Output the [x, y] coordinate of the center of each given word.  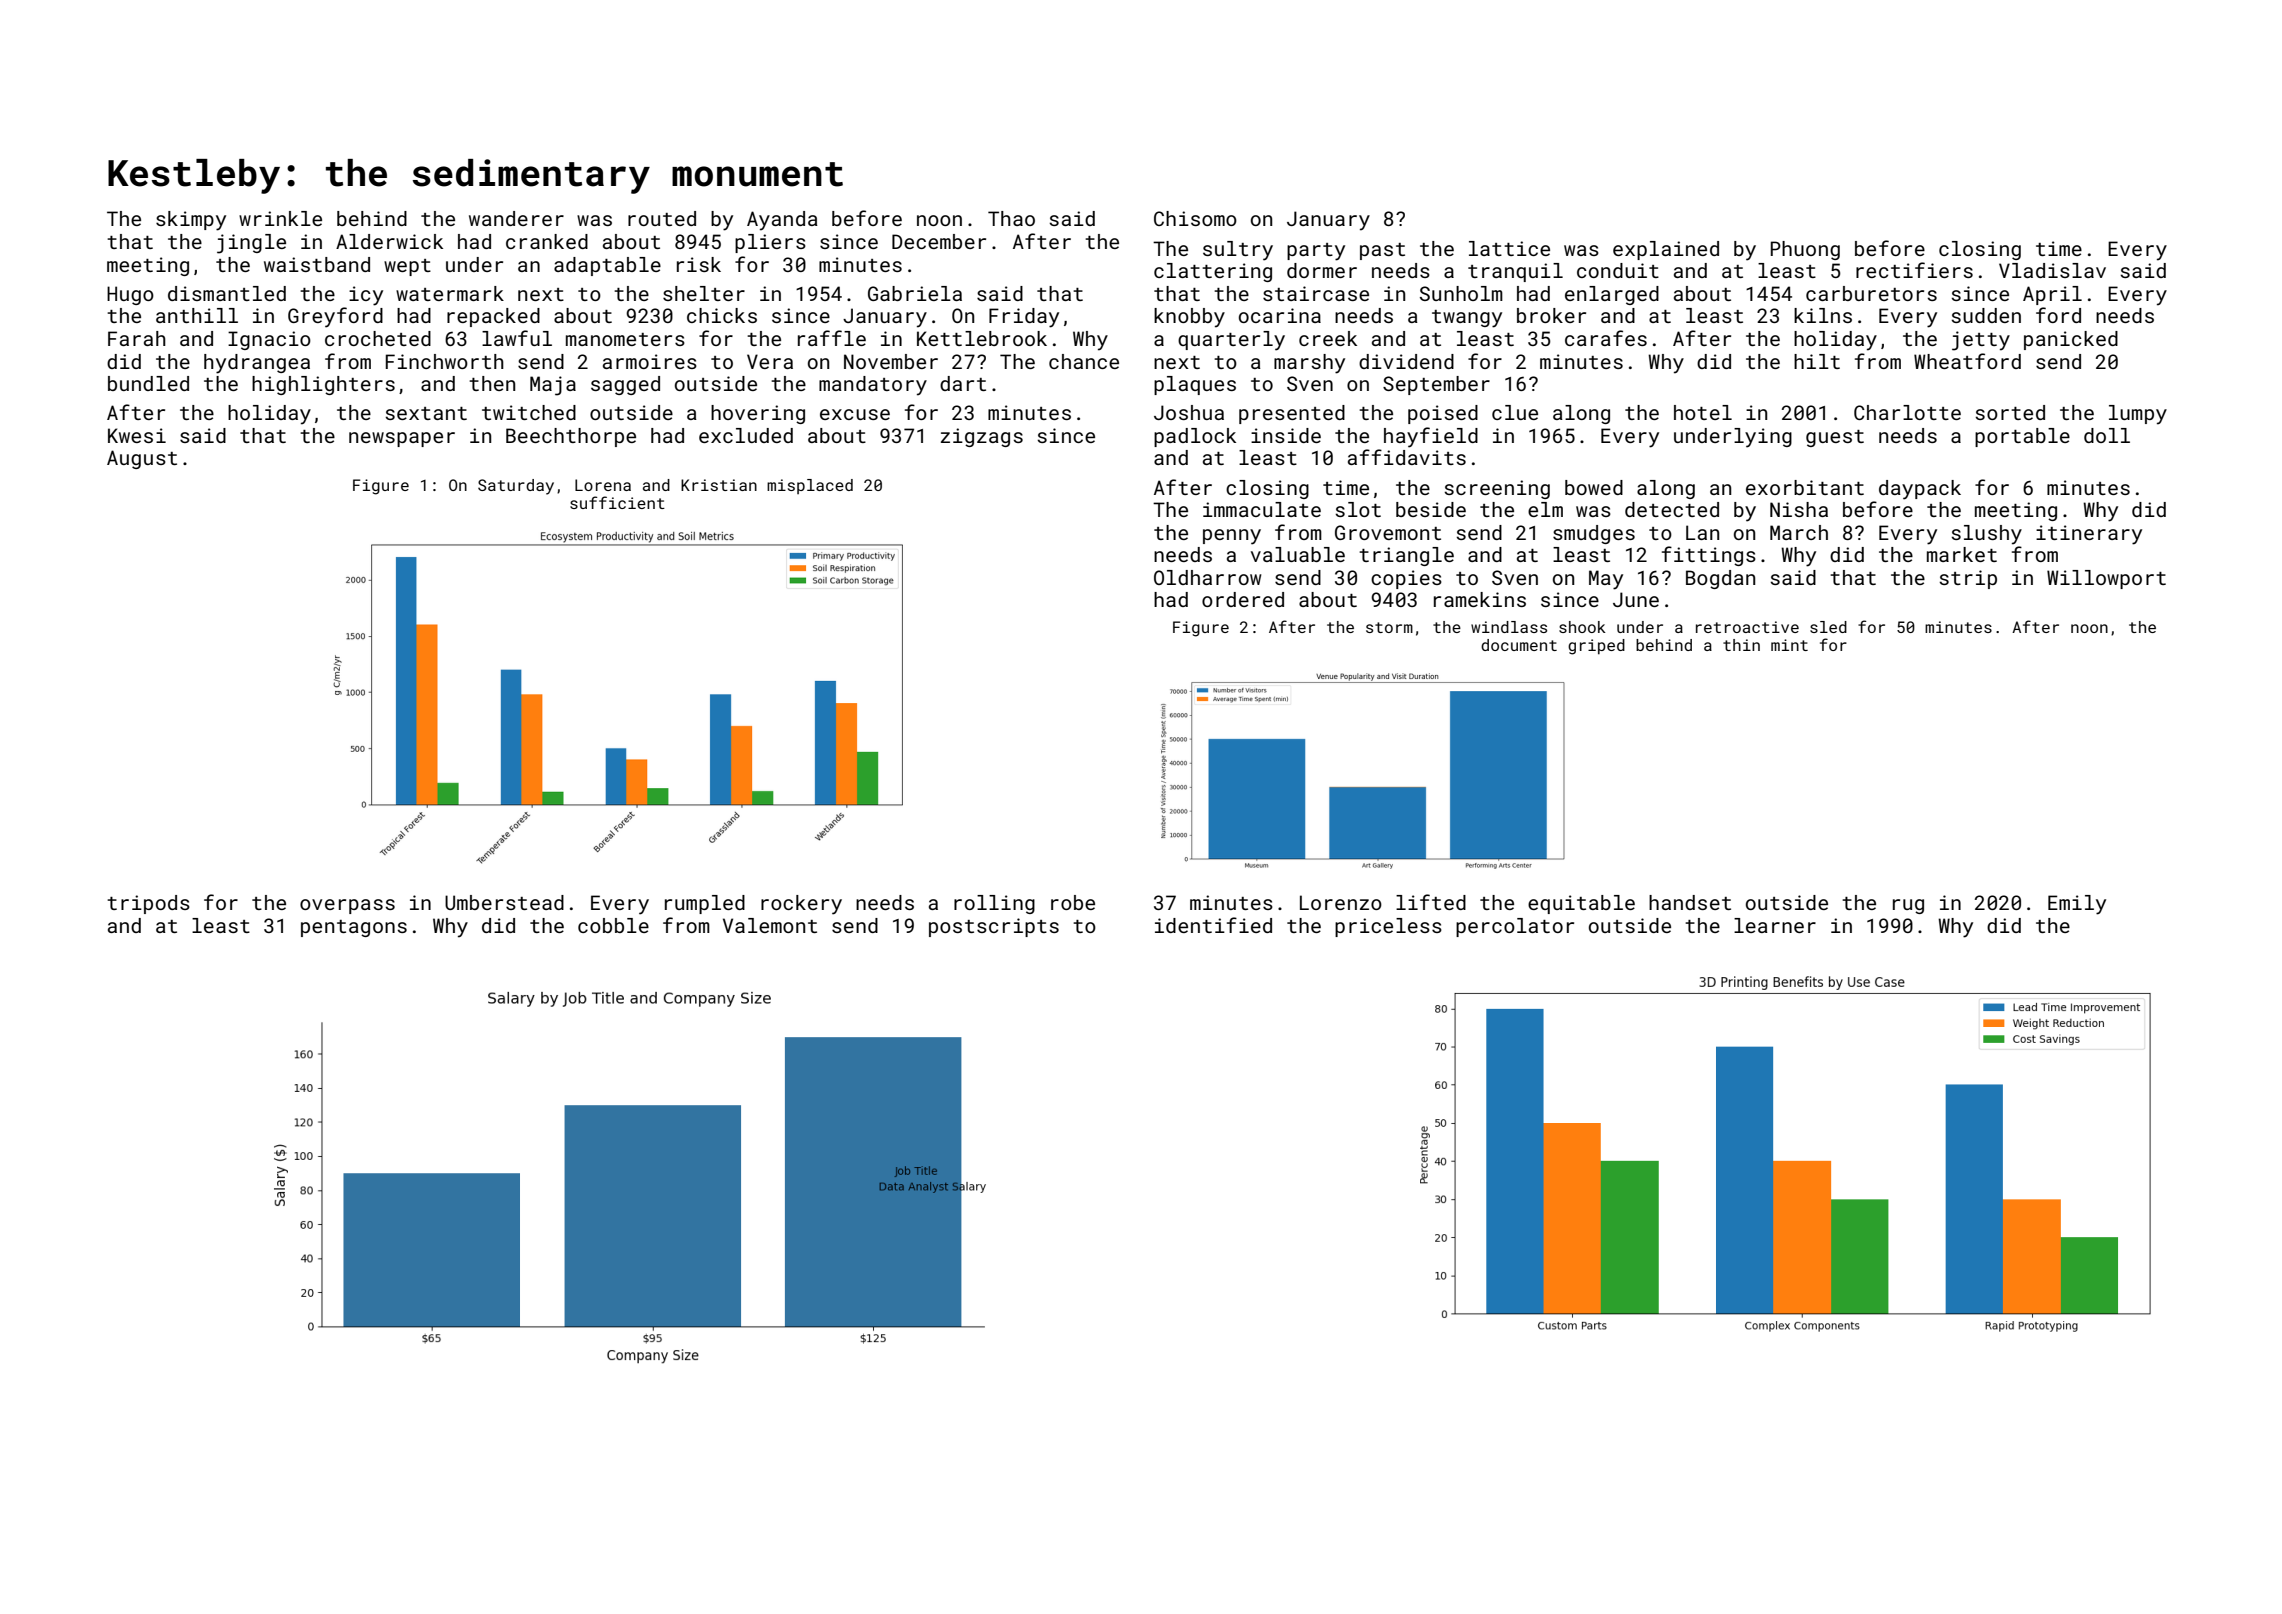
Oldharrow [1207, 577]
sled [1828, 627]
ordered [1243, 599]
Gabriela [915, 293]
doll [2107, 435]
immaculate [1262, 509]
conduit [1618, 270]
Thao [1011, 218]
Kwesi [137, 435]
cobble [613, 925]
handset [1690, 902]
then [492, 383]
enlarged [1612, 295]
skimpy [191, 221]
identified [1213, 925]
